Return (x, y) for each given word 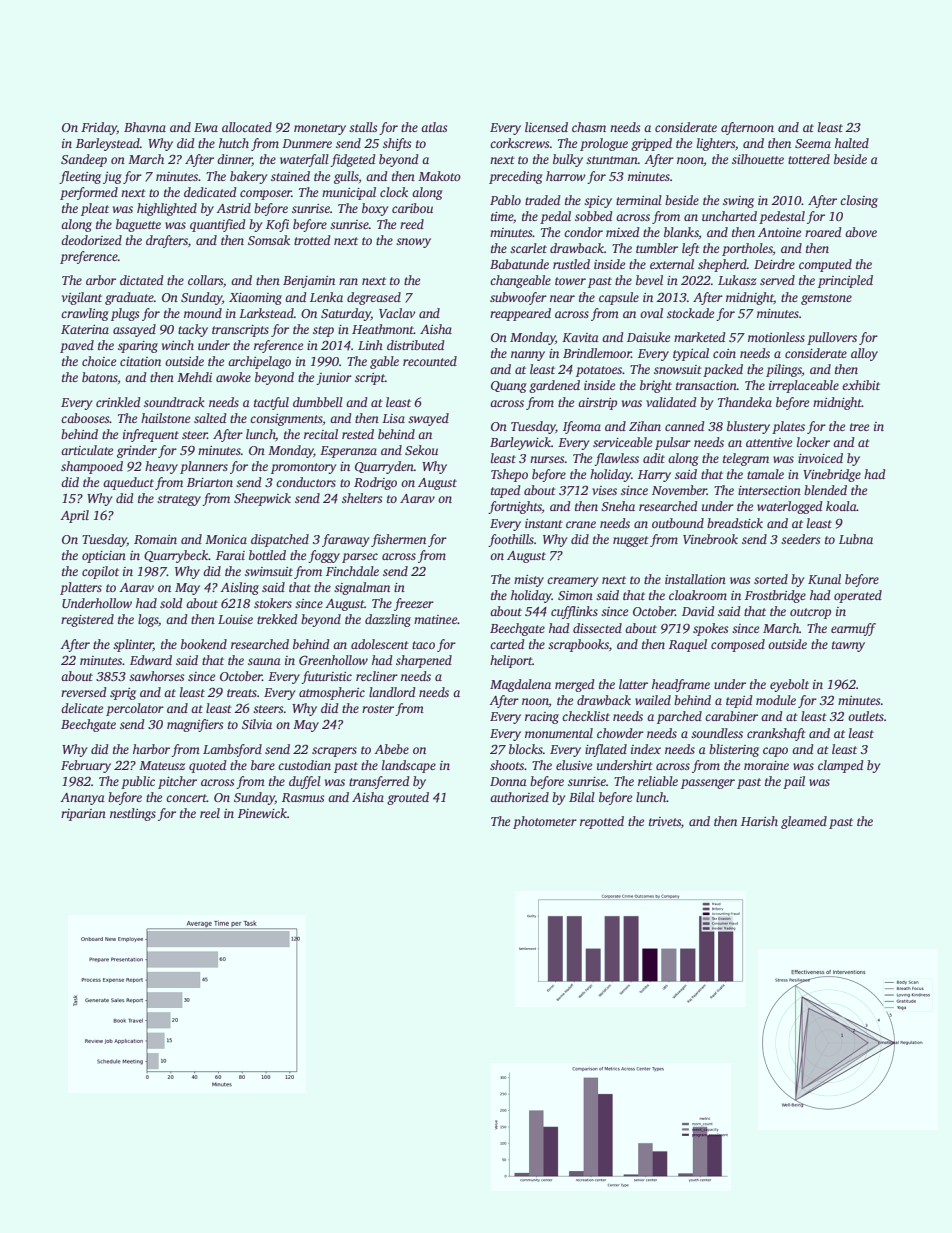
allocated (247, 127)
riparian (83, 815)
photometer (545, 822)
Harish (759, 821)
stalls (363, 127)
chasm (589, 127)
